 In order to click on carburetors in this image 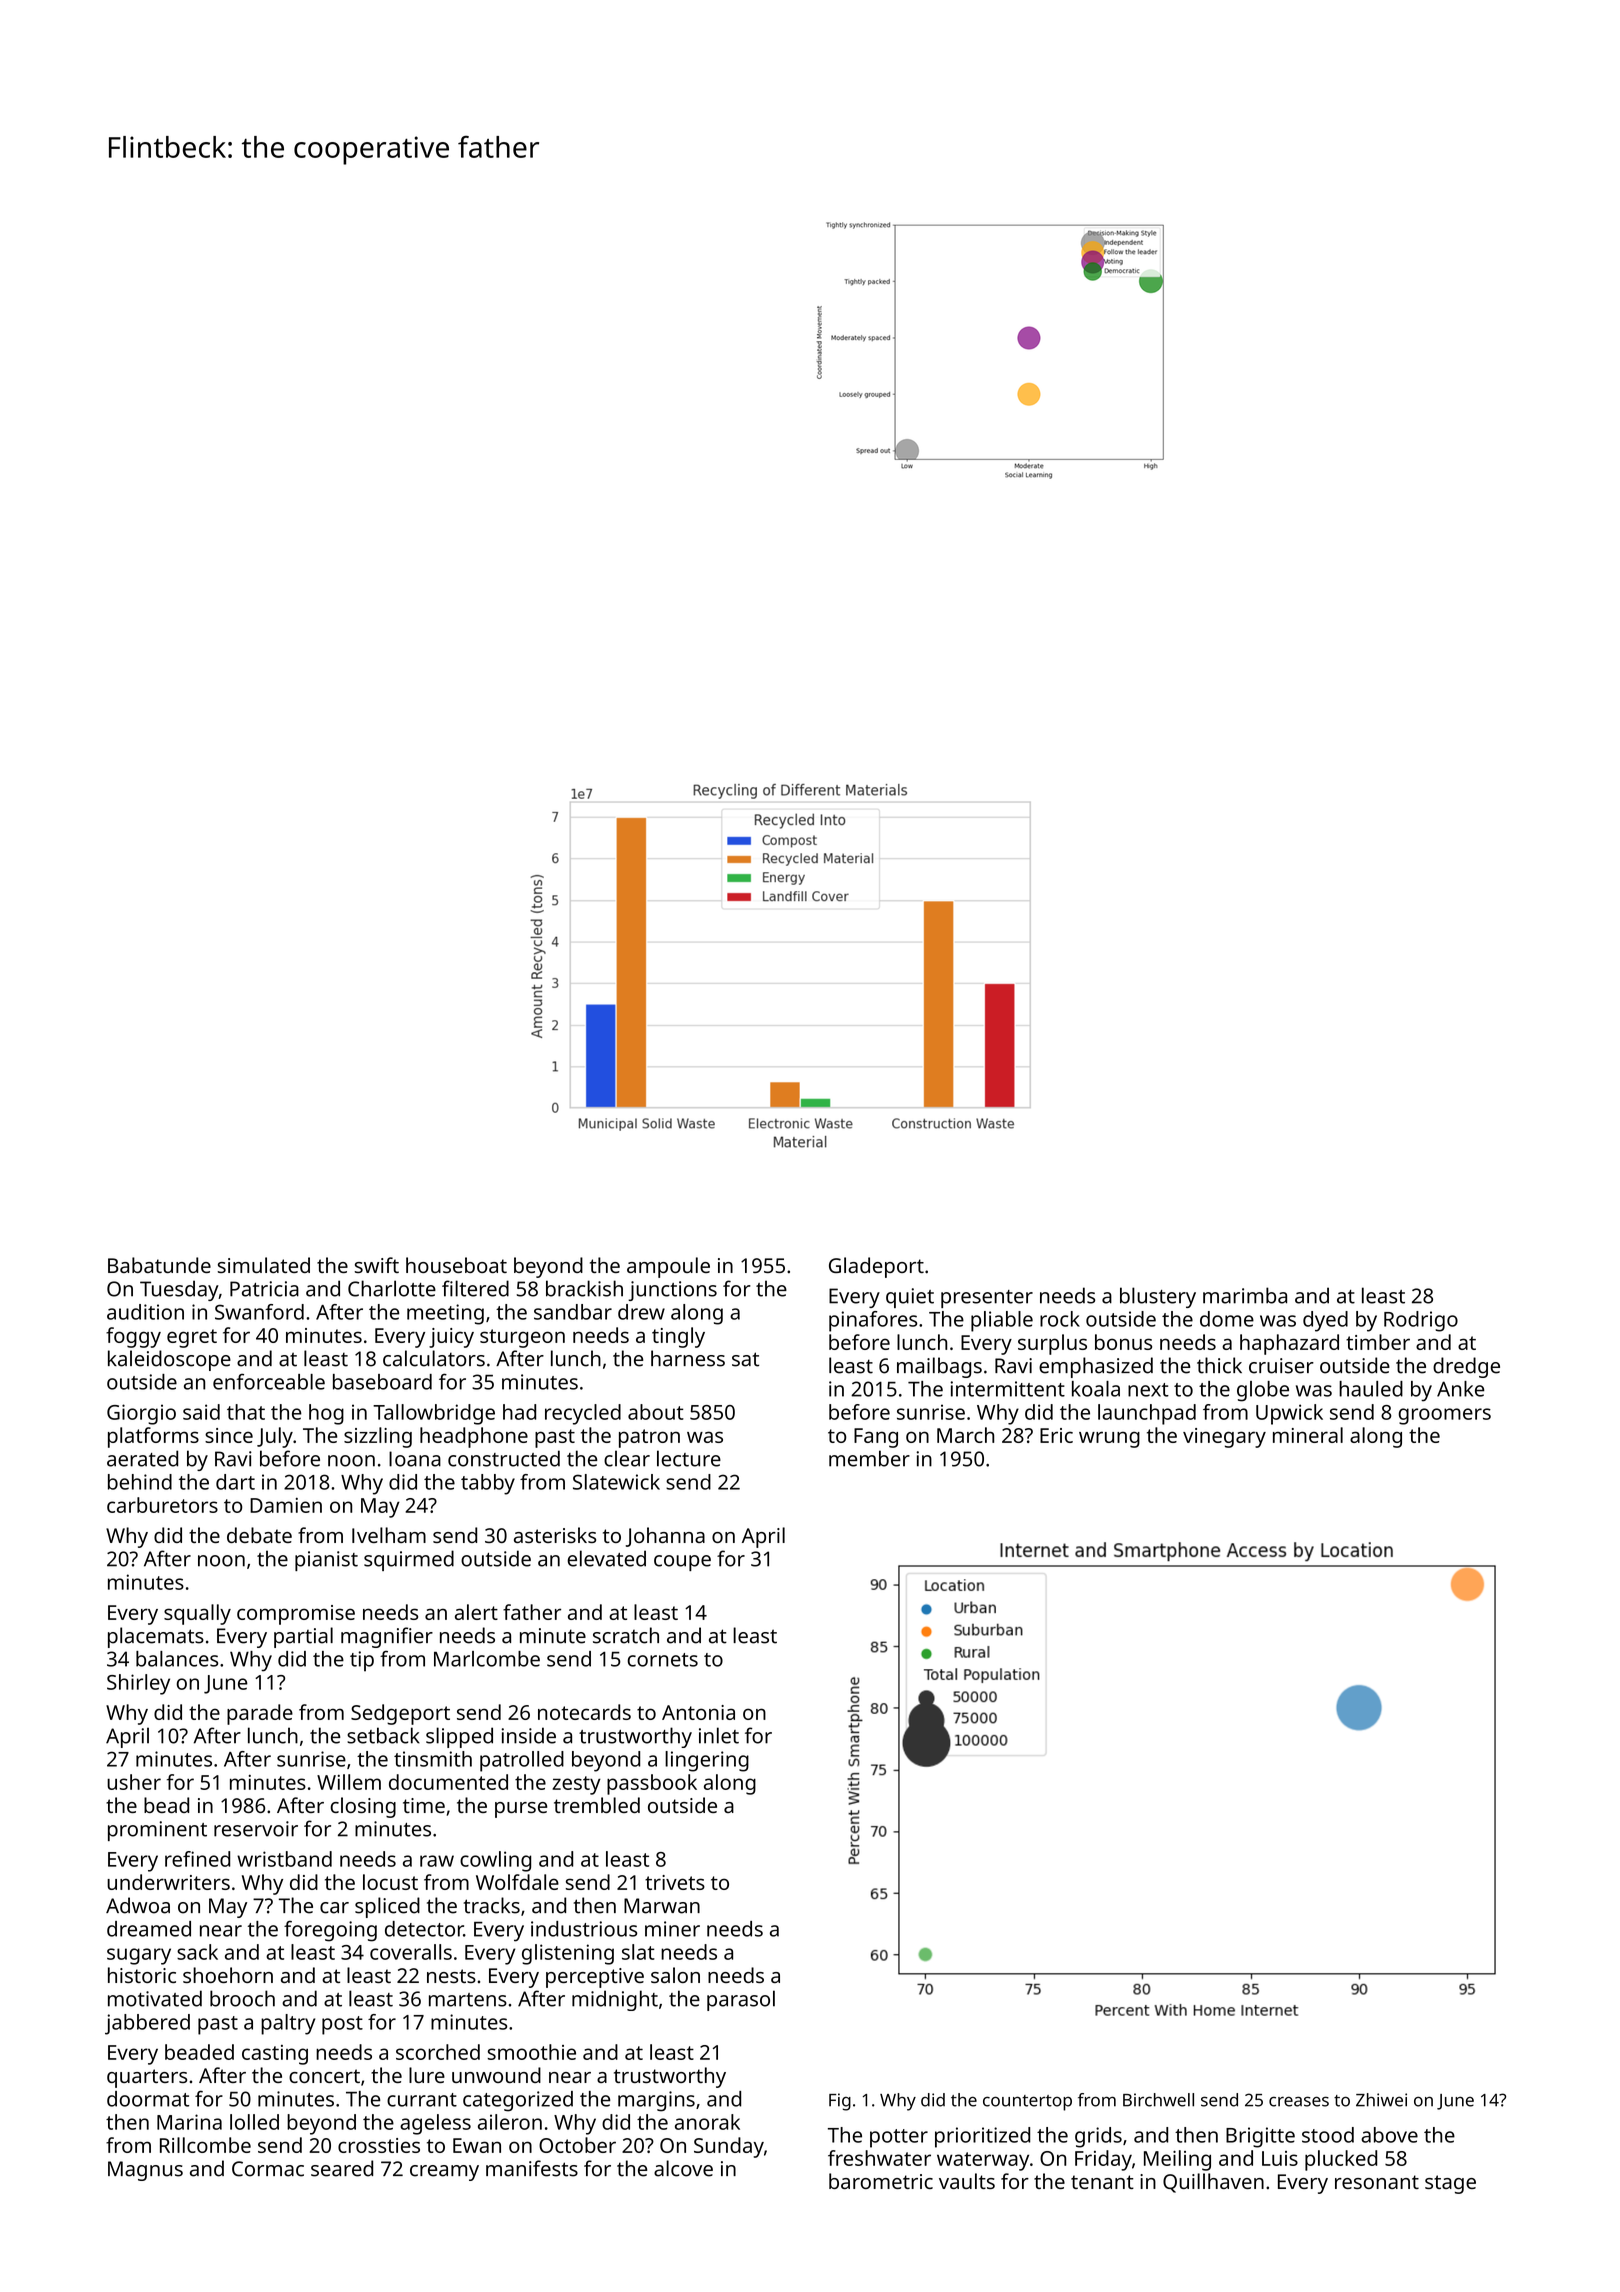, I will do `click(162, 1505)`.
